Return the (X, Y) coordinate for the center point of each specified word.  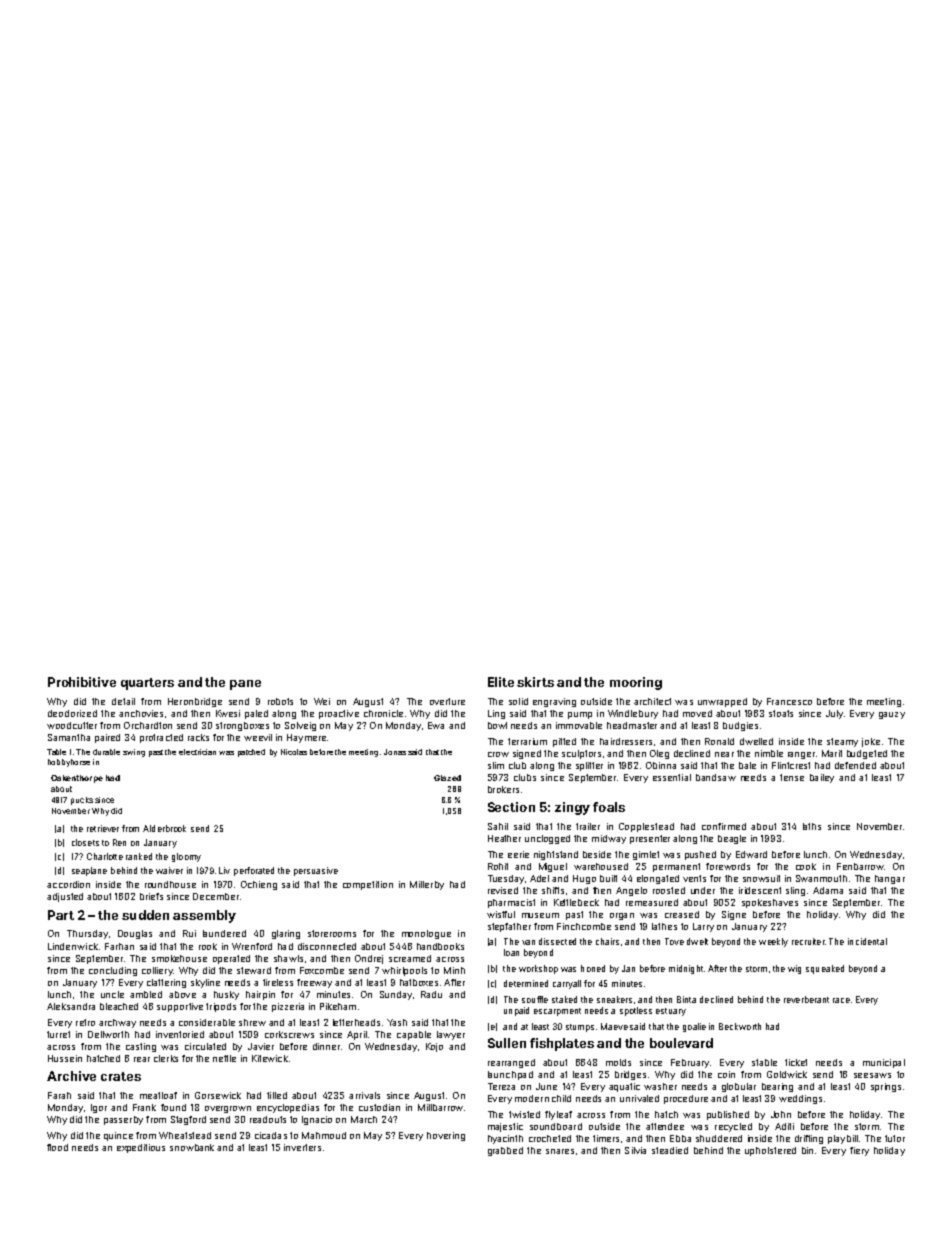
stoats (781, 713)
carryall (567, 984)
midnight (686, 969)
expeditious (141, 1148)
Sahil (498, 826)
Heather (504, 838)
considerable (207, 1022)
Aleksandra (71, 1006)
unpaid (516, 1011)
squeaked (825, 969)
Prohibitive (82, 682)
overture (447, 701)
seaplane (89, 871)
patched (251, 753)
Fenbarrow (860, 866)
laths (812, 826)
